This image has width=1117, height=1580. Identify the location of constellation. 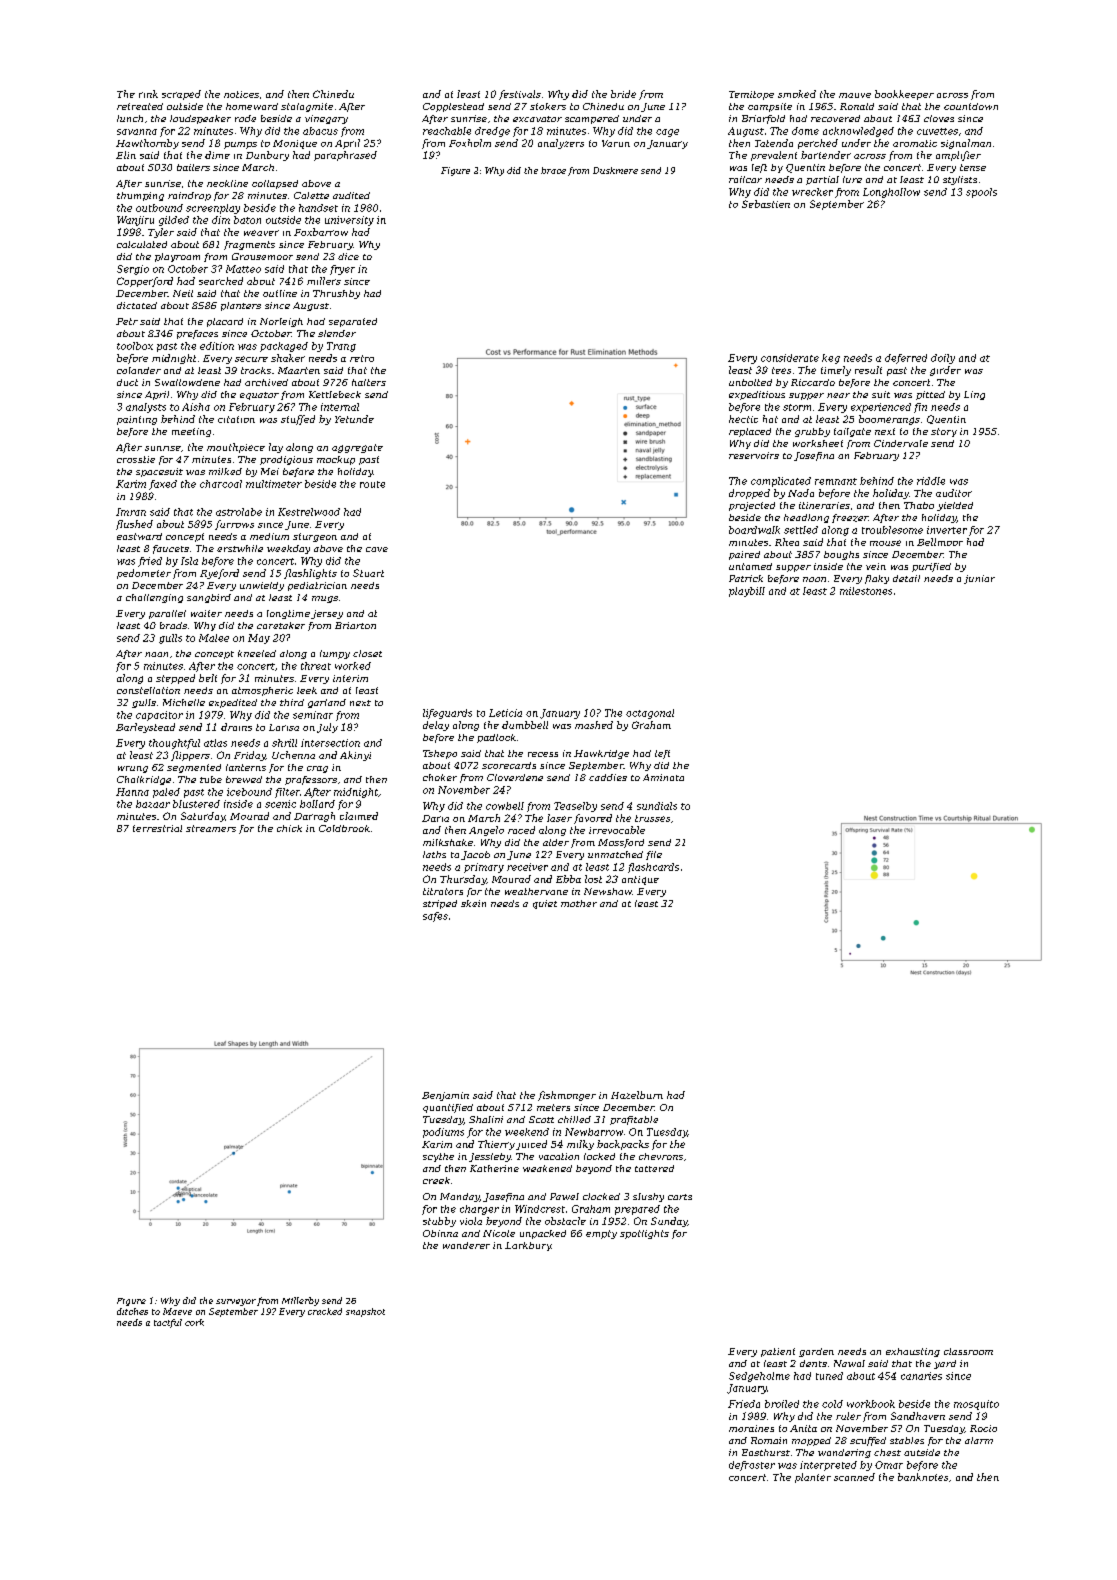
(148, 690).
